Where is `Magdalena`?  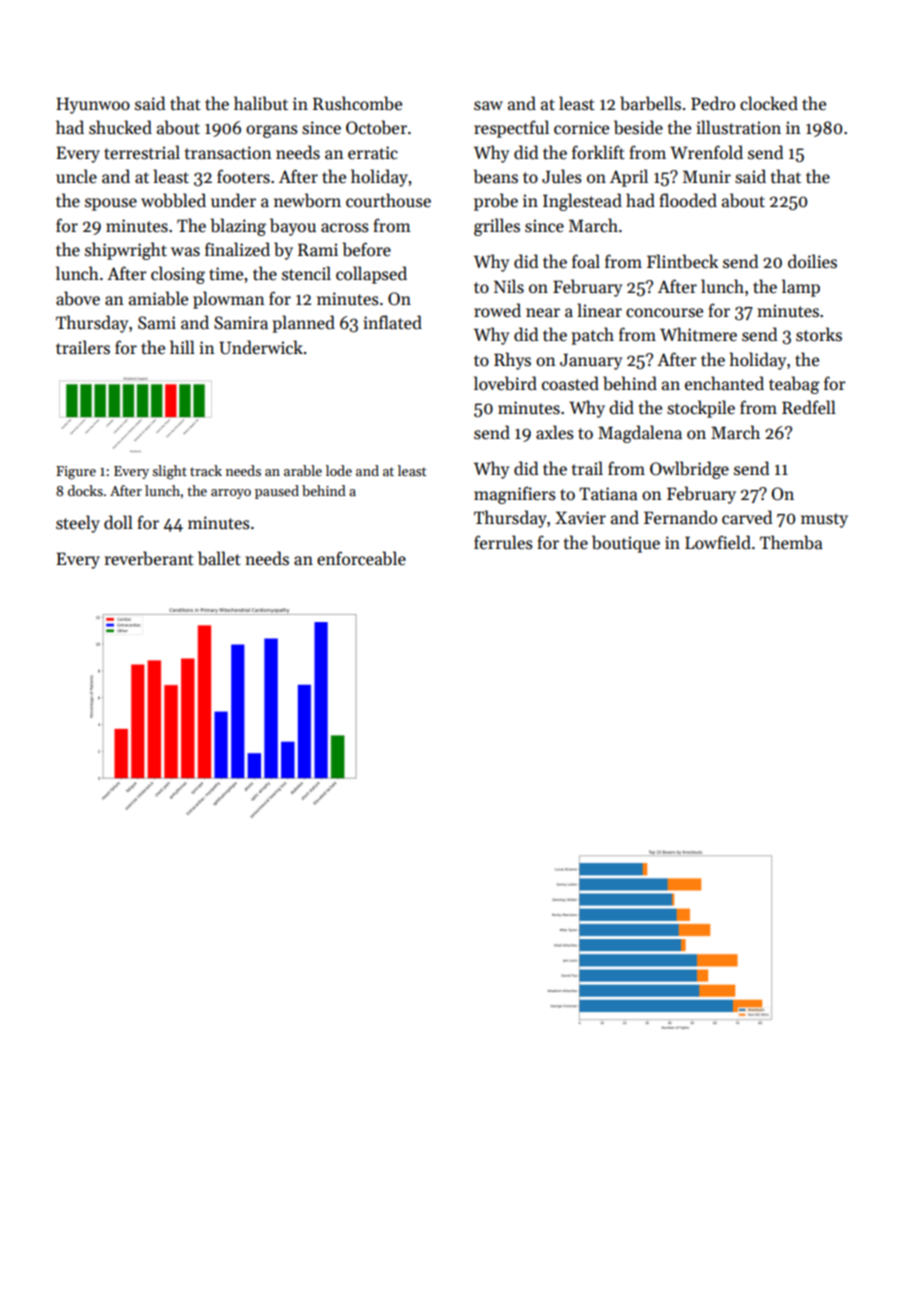 Magdalena is located at coordinates (640, 434).
